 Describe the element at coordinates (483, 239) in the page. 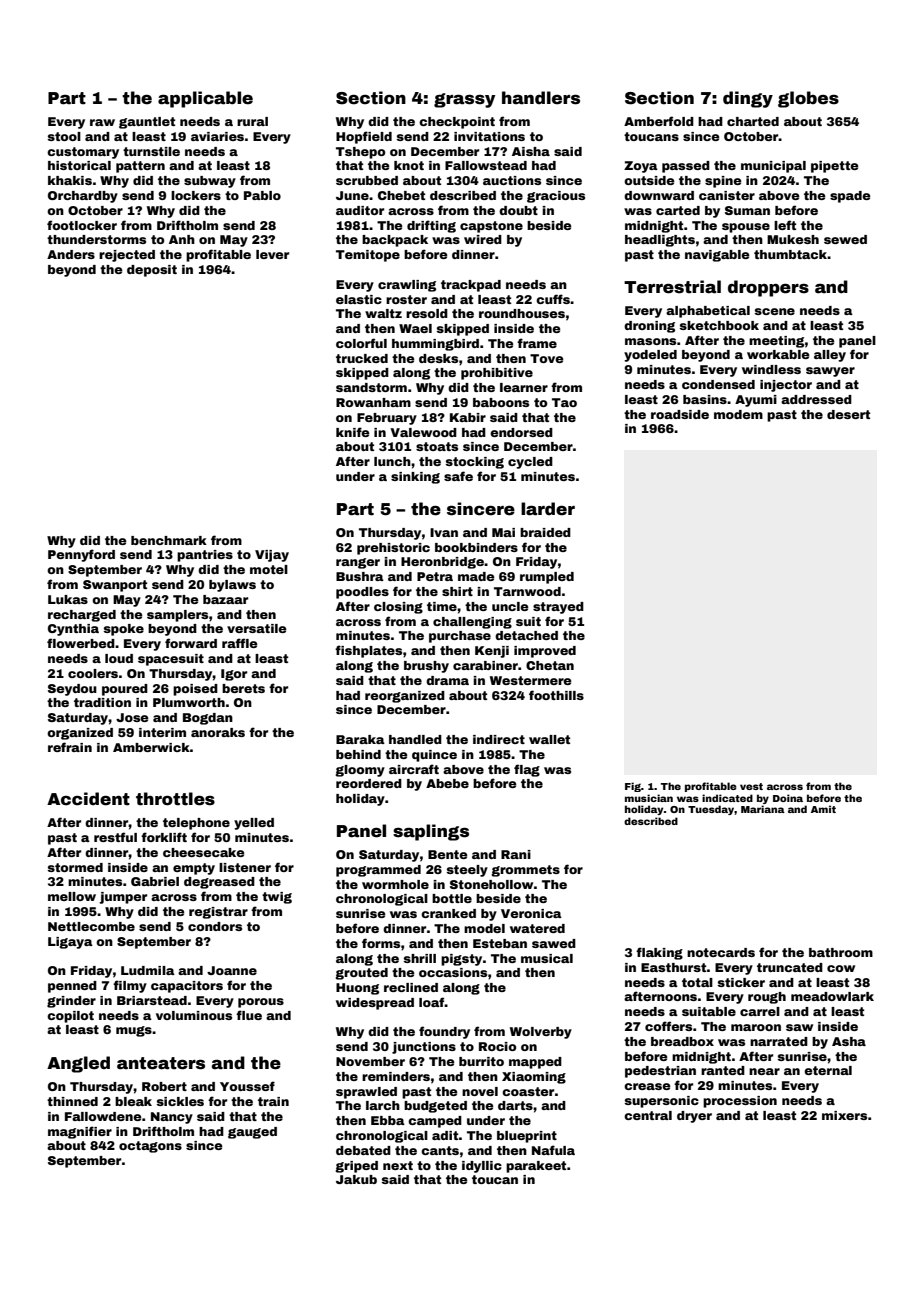

I see `wired` at that location.
